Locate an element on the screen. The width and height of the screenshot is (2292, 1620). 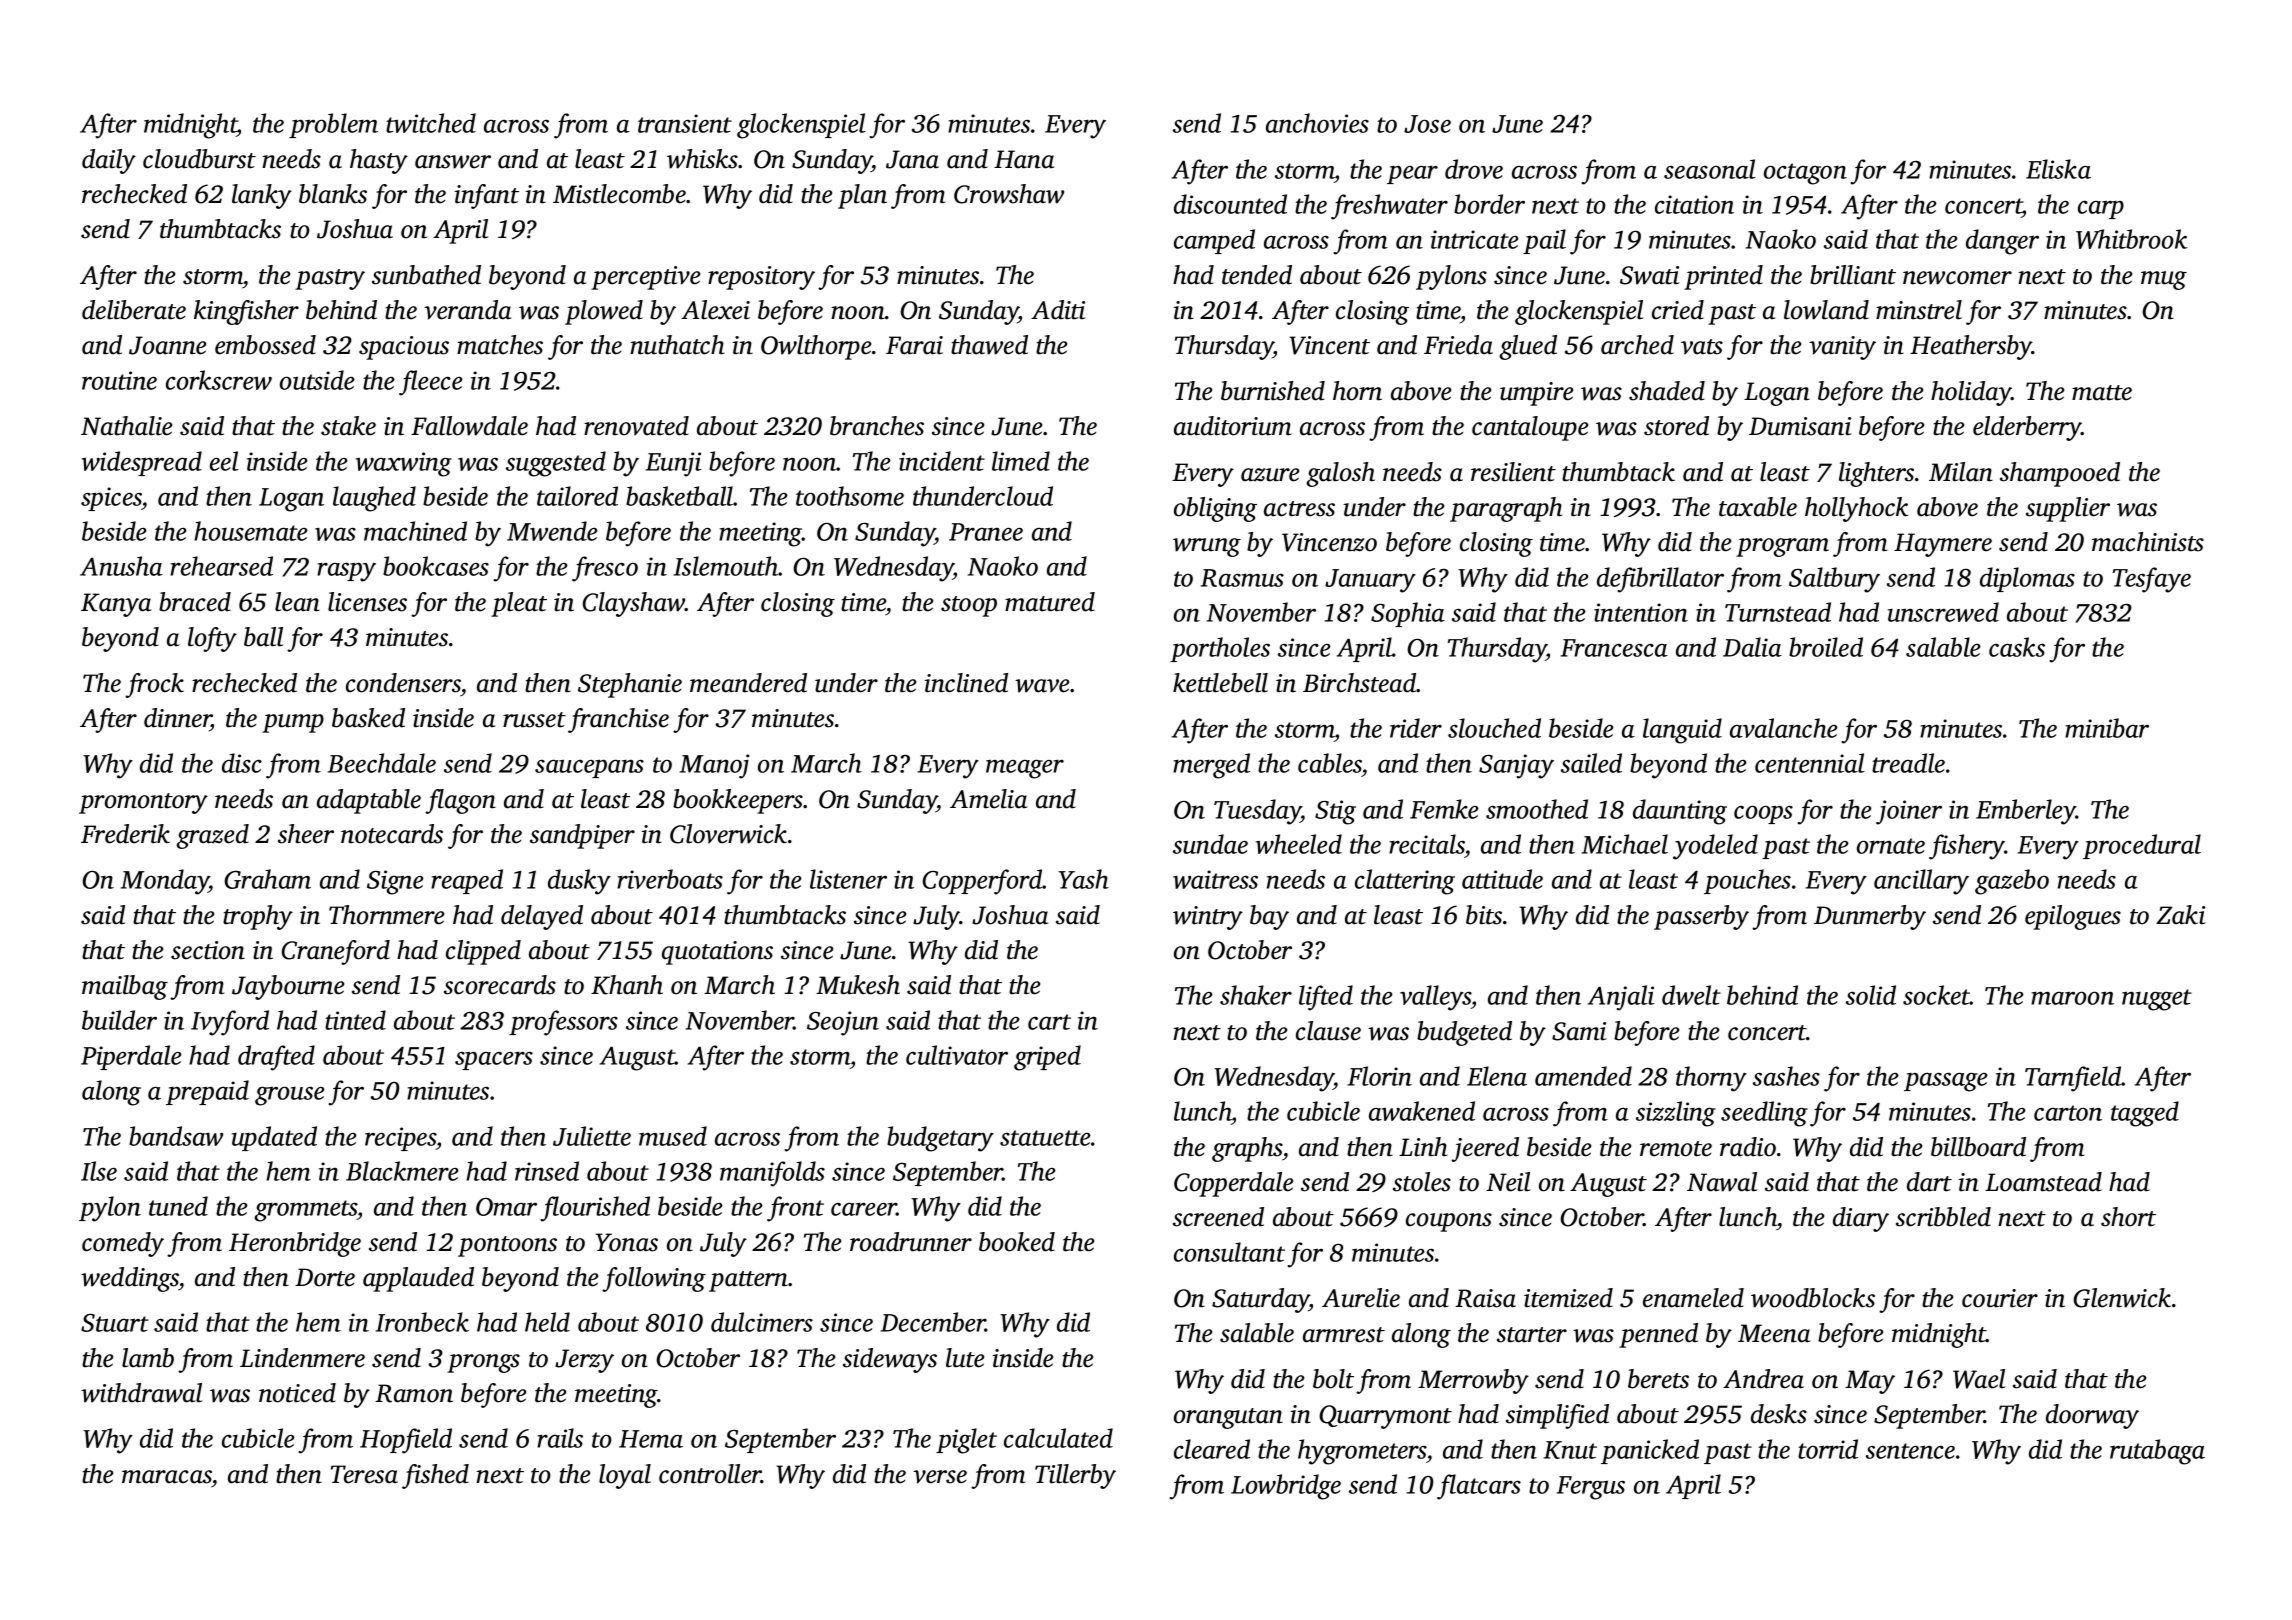
matte is located at coordinates (2102, 393).
